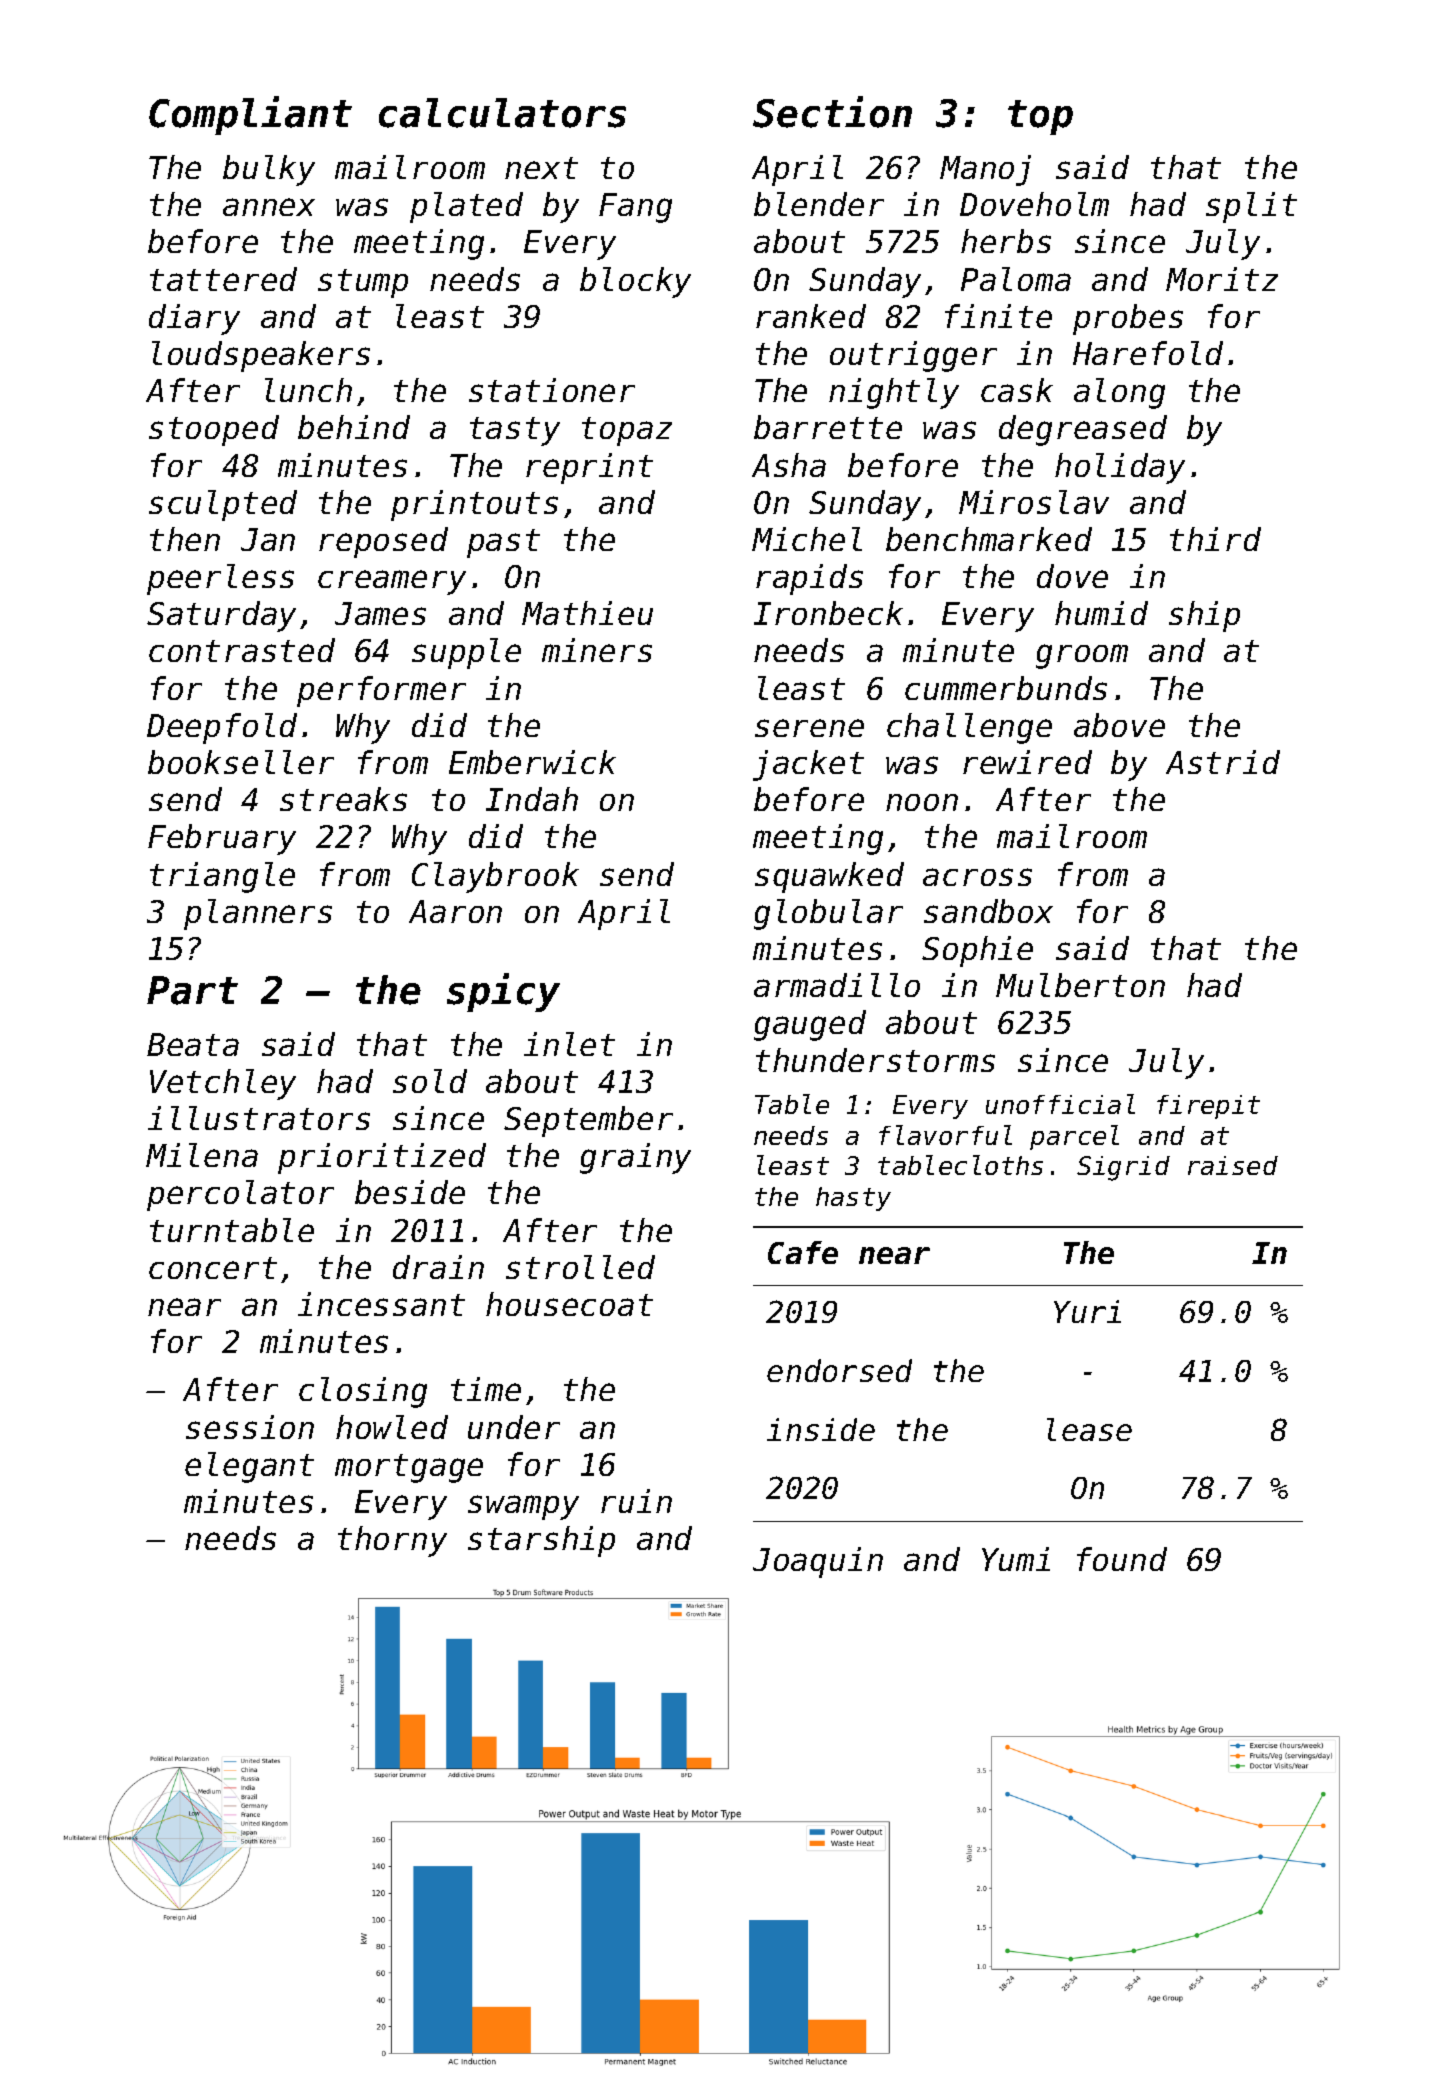 The image size is (1450, 2100). I want to click on Paloma, so click(1016, 279).
